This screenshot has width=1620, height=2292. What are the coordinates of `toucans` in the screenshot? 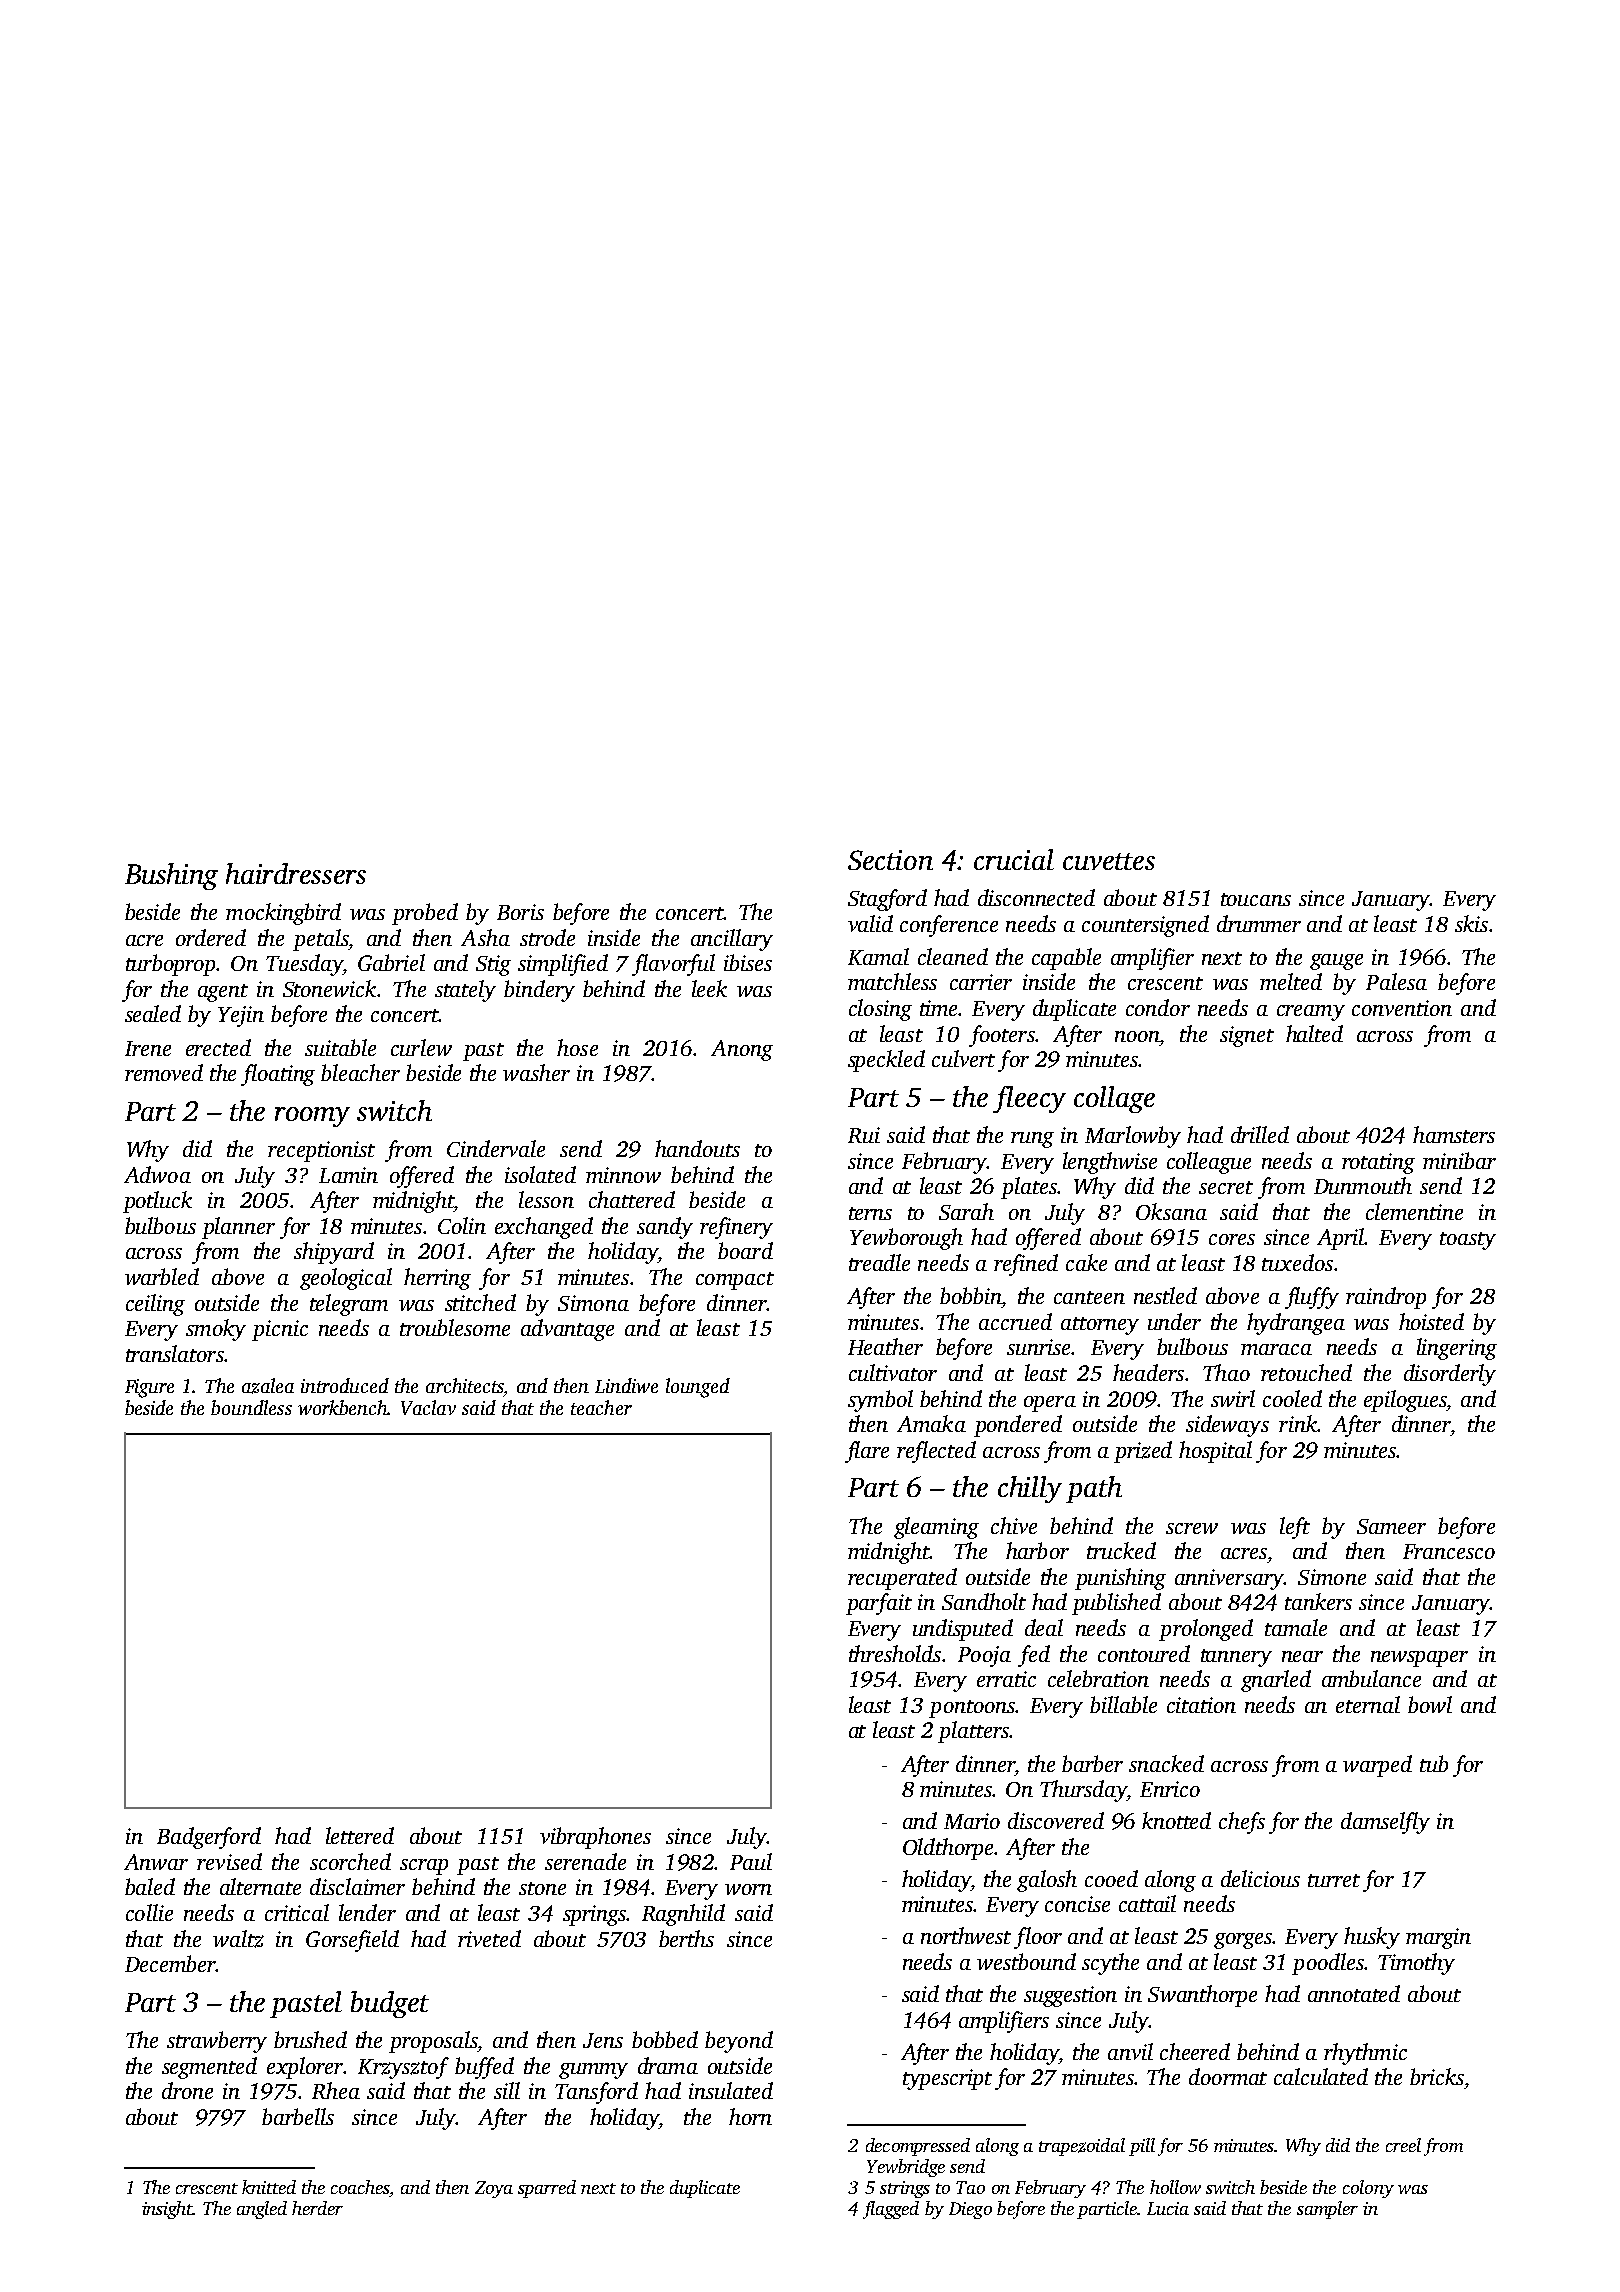 It's located at (1256, 899).
